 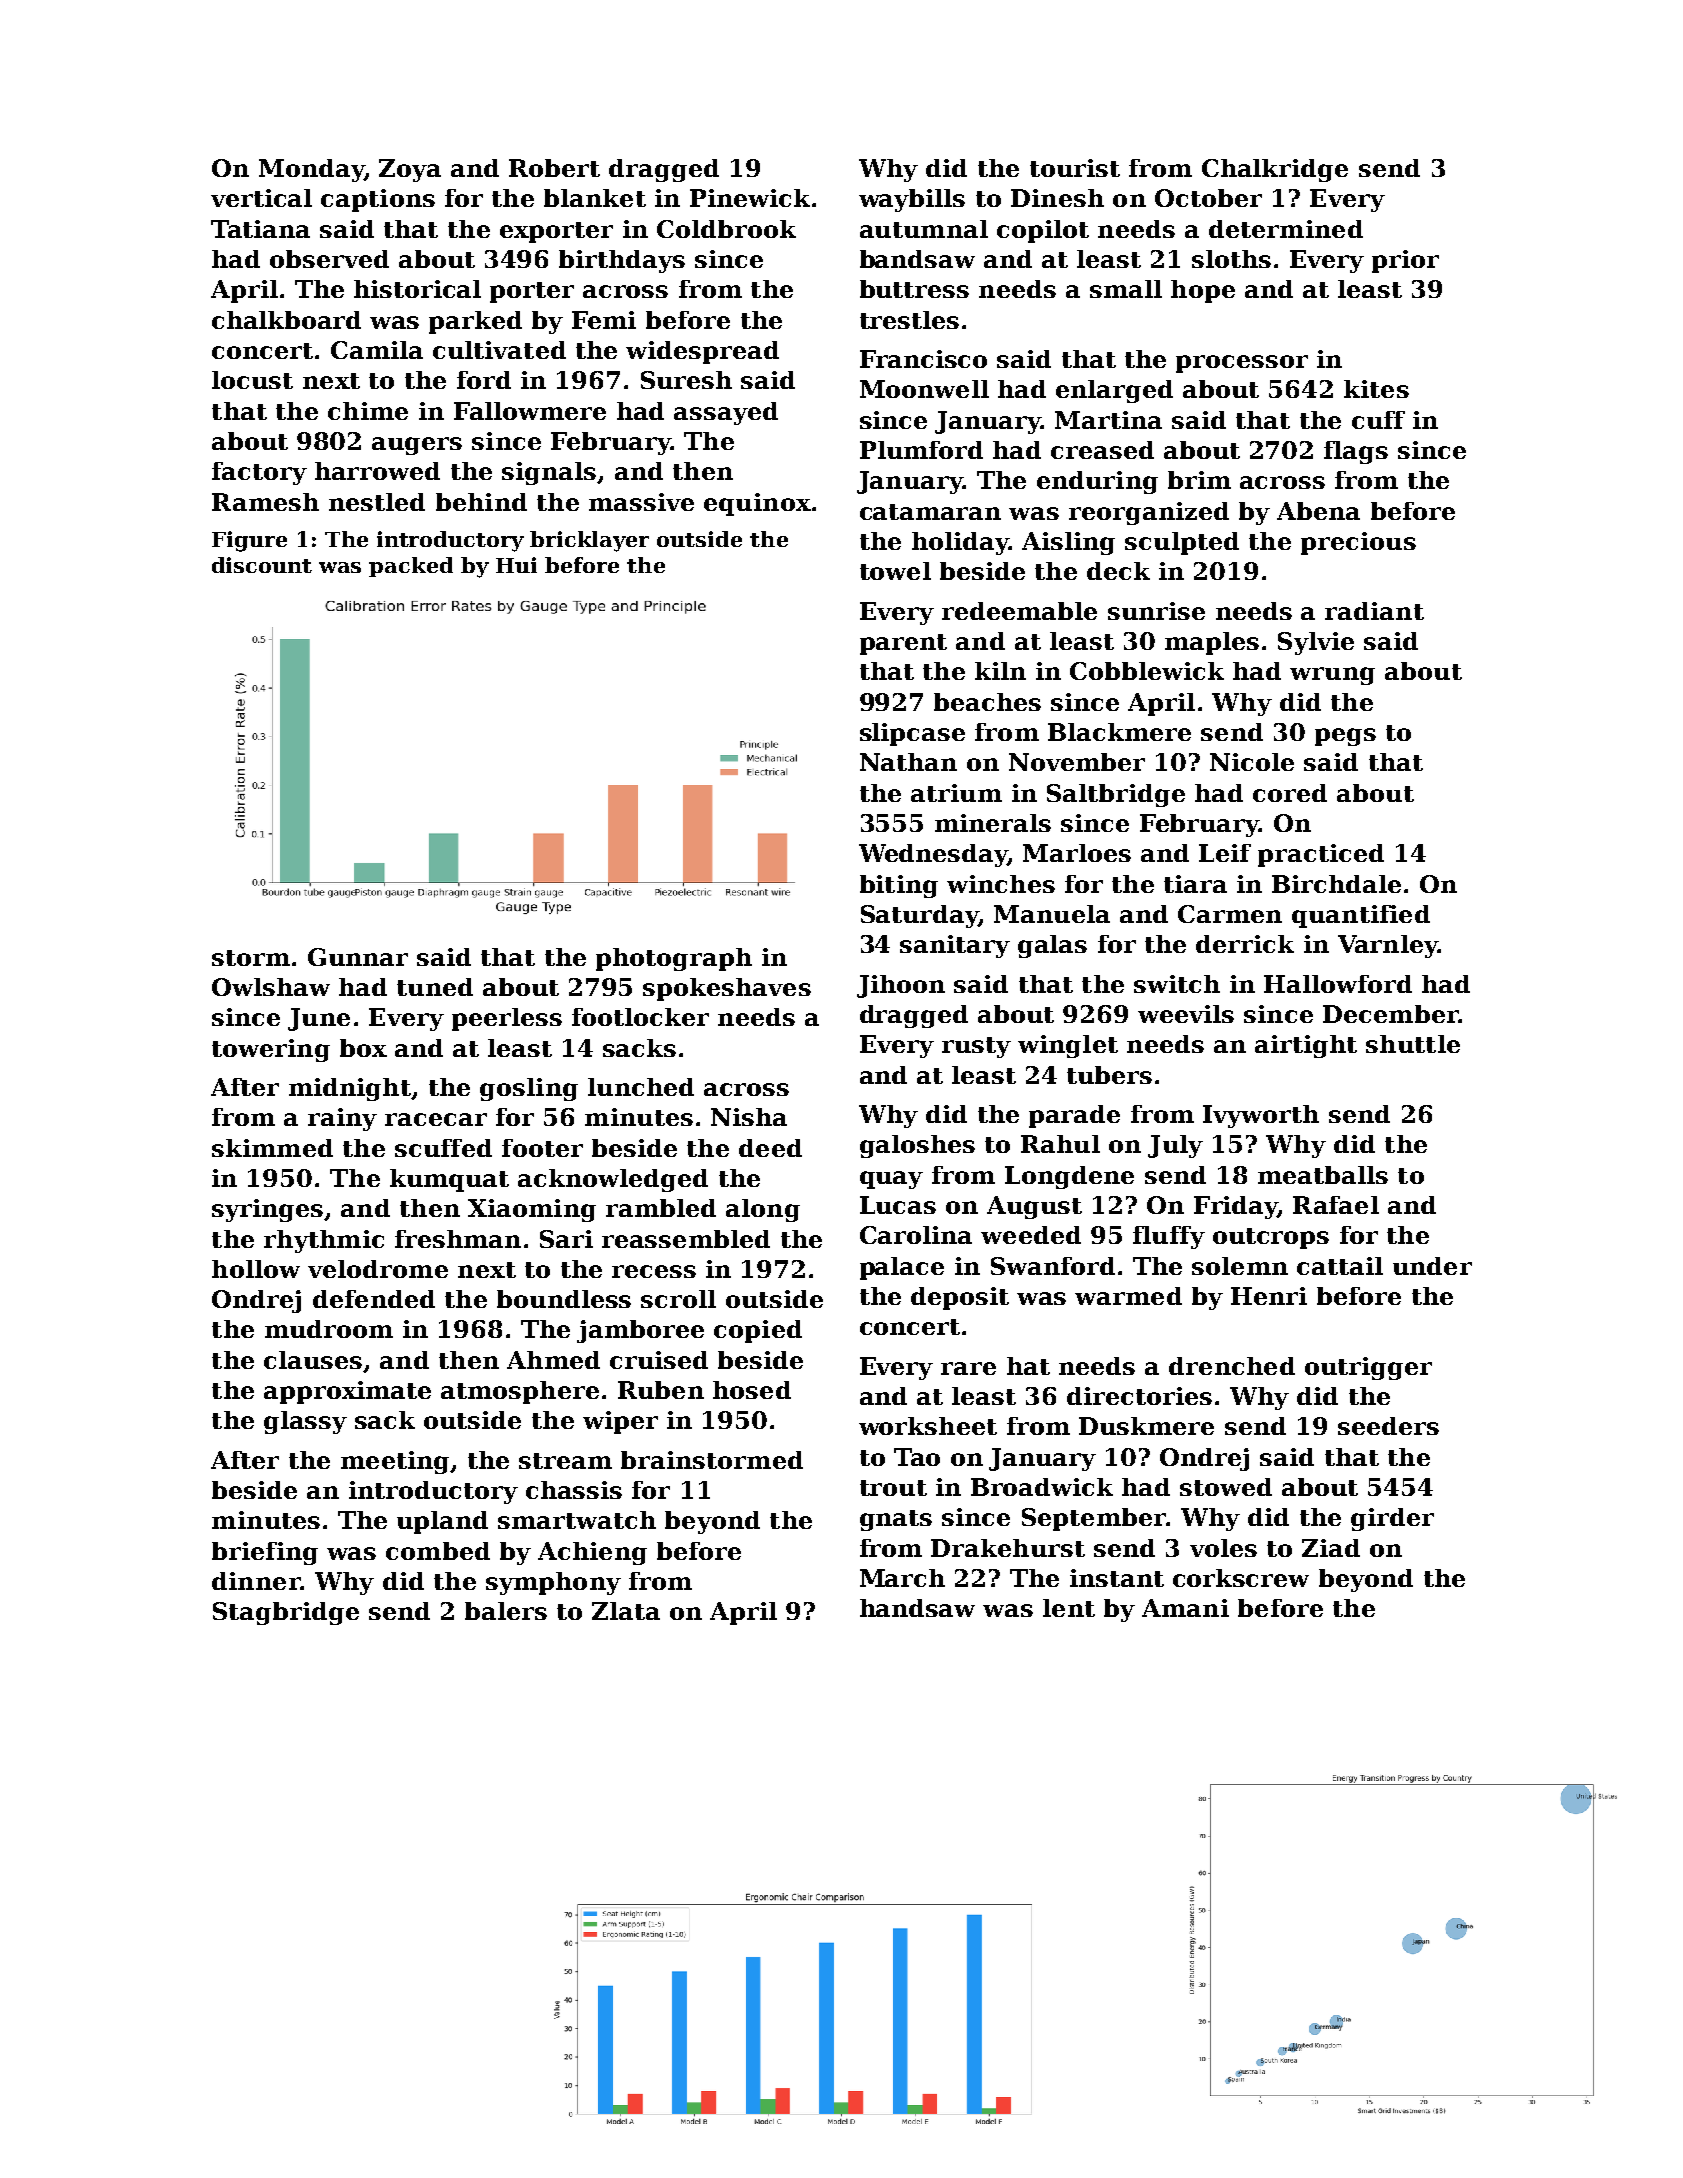 What do you see at coordinates (1413, 1044) in the screenshot?
I see `shuttle` at bounding box center [1413, 1044].
